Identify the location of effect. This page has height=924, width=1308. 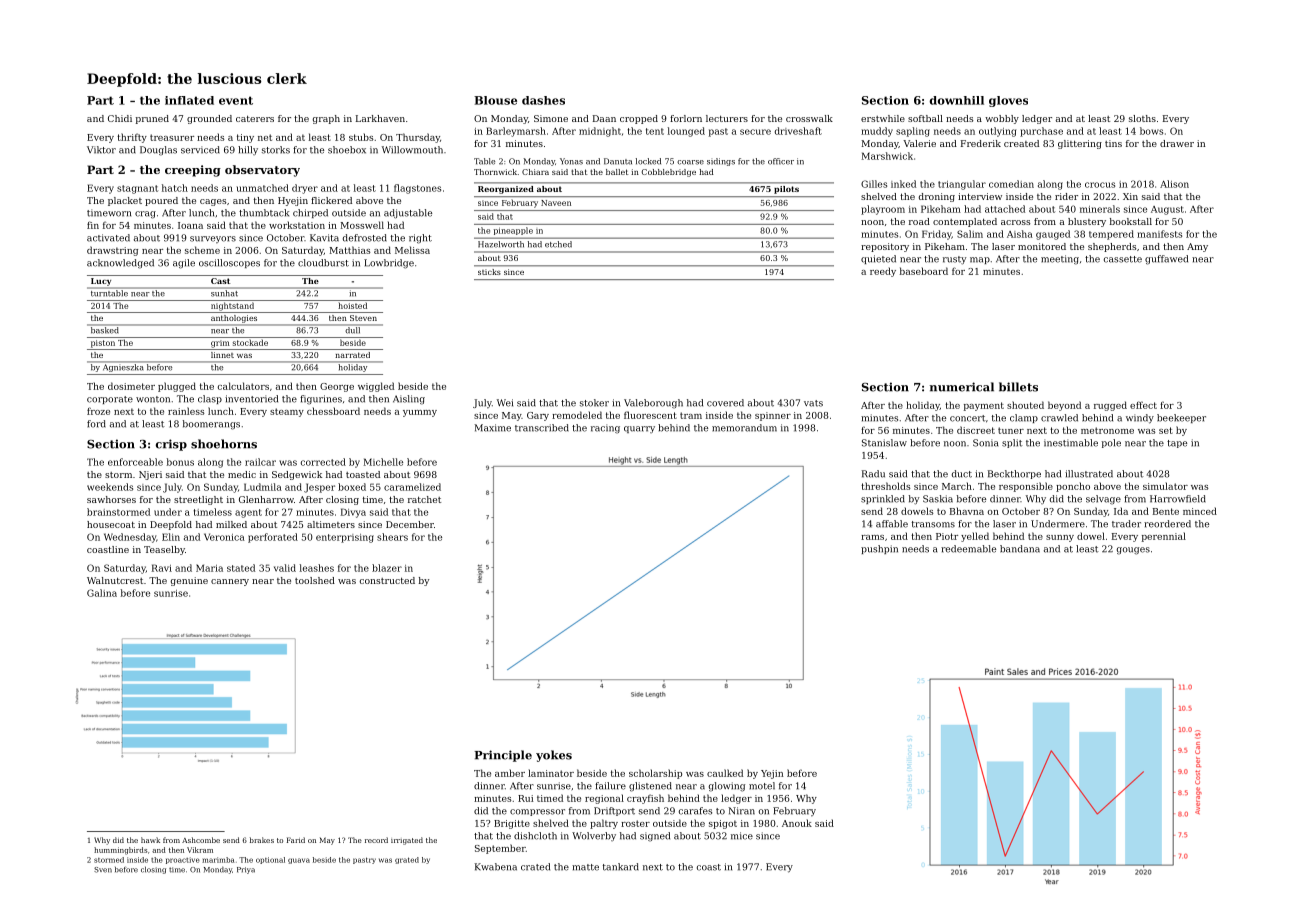
(1143, 405).
